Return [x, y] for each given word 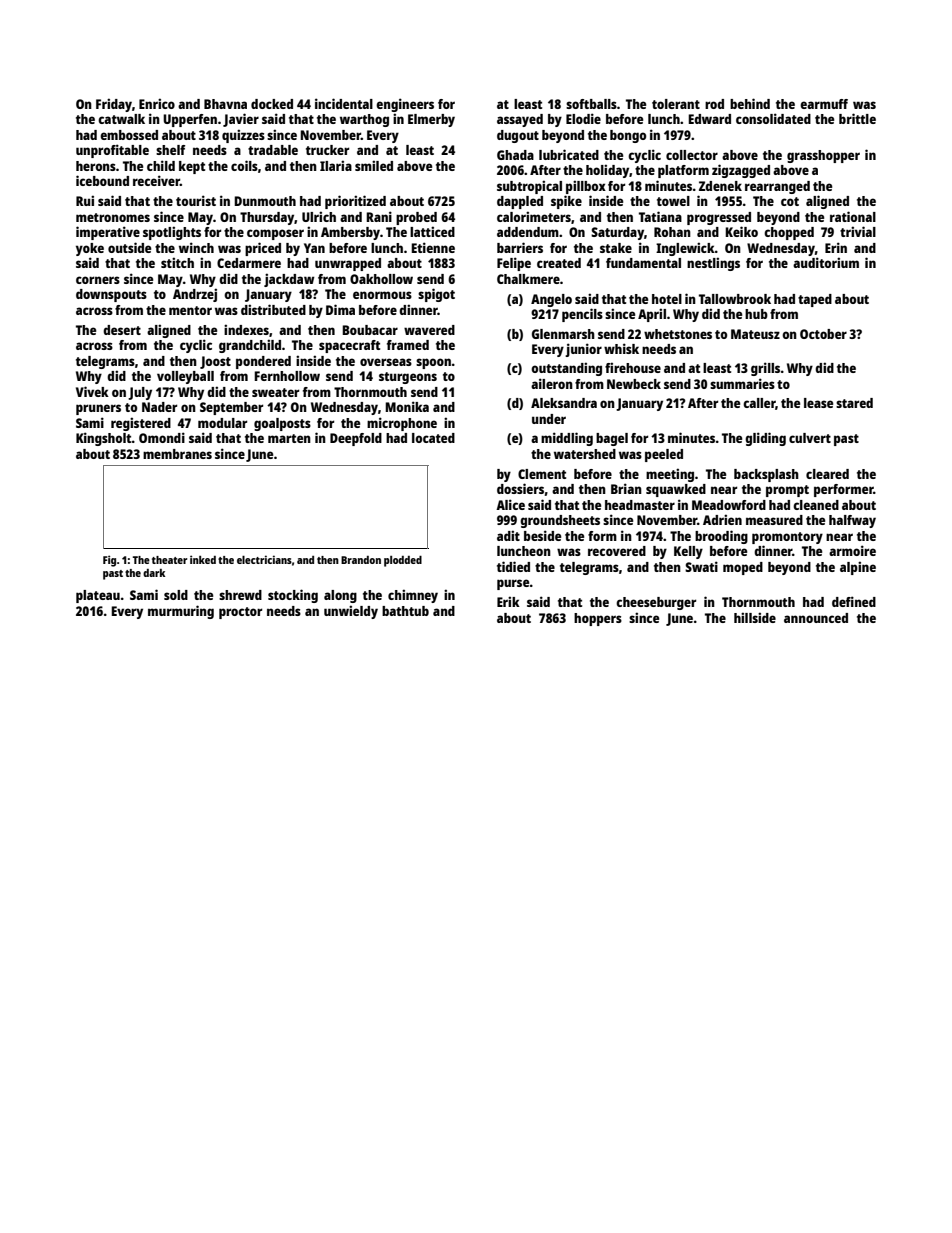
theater [170, 560]
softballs [591, 104]
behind [750, 103]
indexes [246, 329]
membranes [177, 454]
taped [815, 300]
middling [567, 439]
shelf [170, 150]
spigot [436, 295]
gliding [765, 439]
